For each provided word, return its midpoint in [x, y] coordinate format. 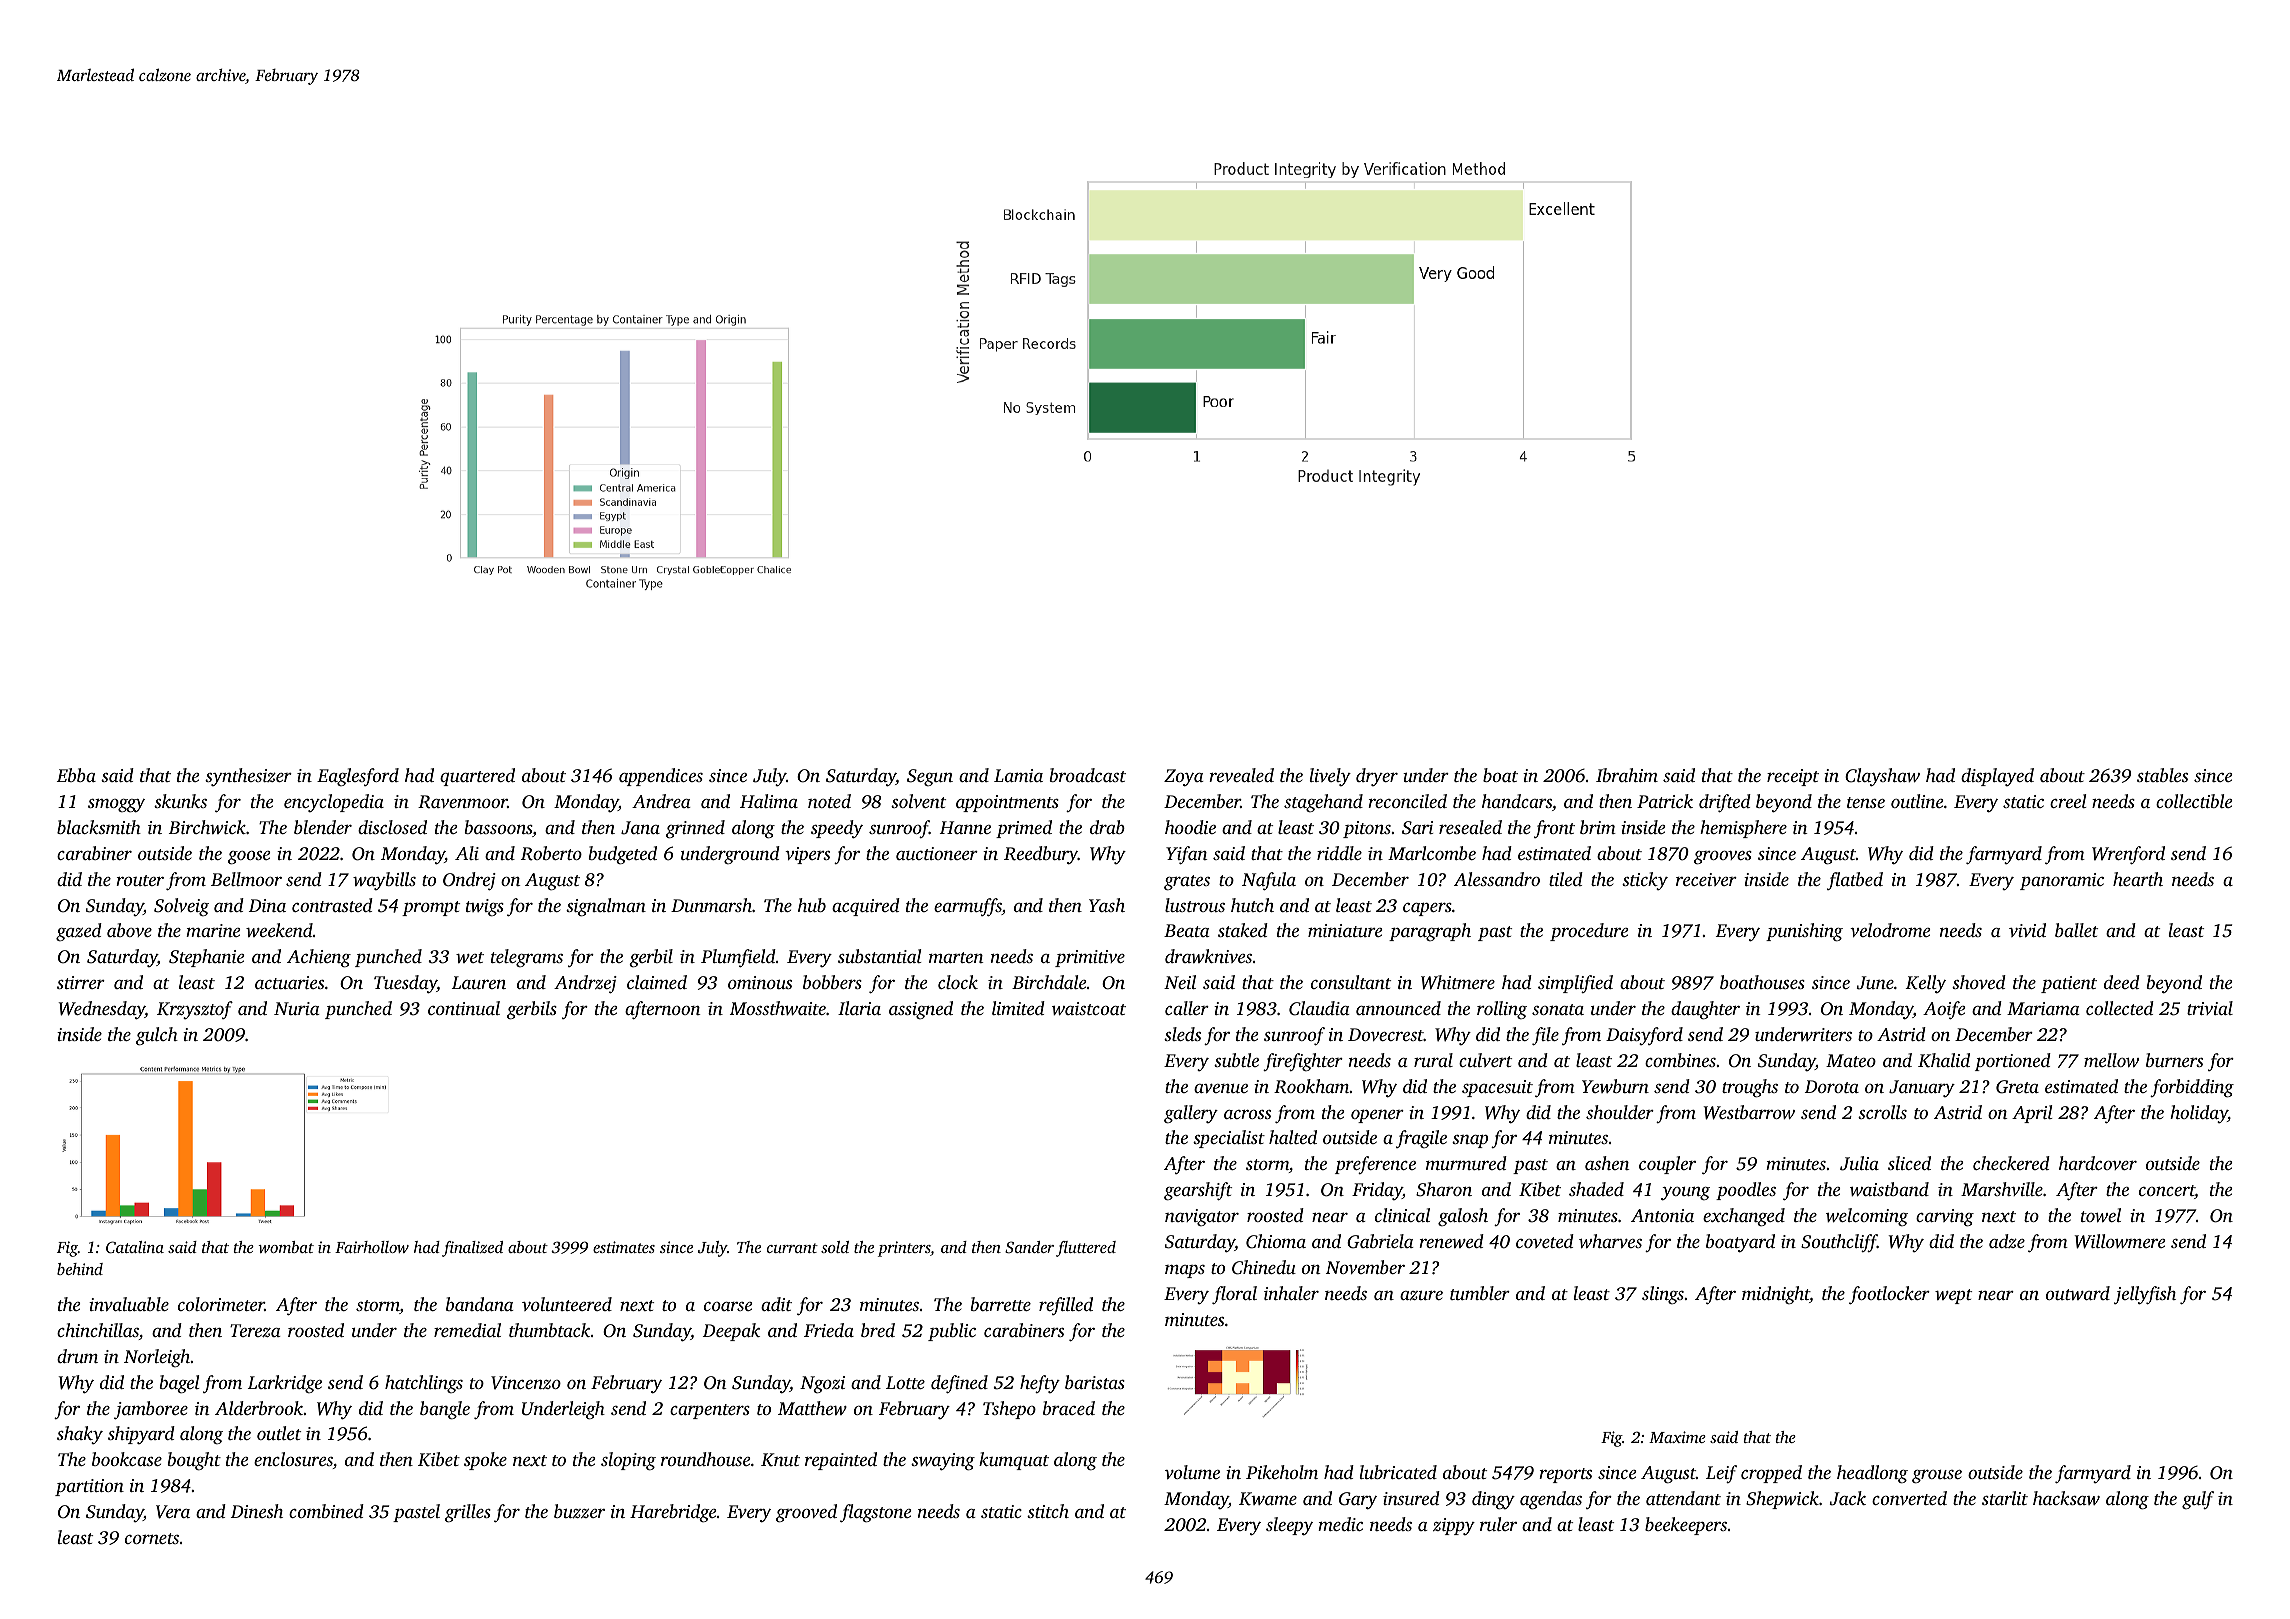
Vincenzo [526, 1383]
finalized [472, 1249]
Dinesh [257, 1511]
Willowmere [2119, 1241]
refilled [1066, 1306]
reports [1565, 1475]
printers [904, 1249]
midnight [1776, 1295]
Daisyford [1644, 1036]
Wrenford [2128, 855]
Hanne [965, 827]
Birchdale [1049, 982]
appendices [661, 777]
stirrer [81, 982]
